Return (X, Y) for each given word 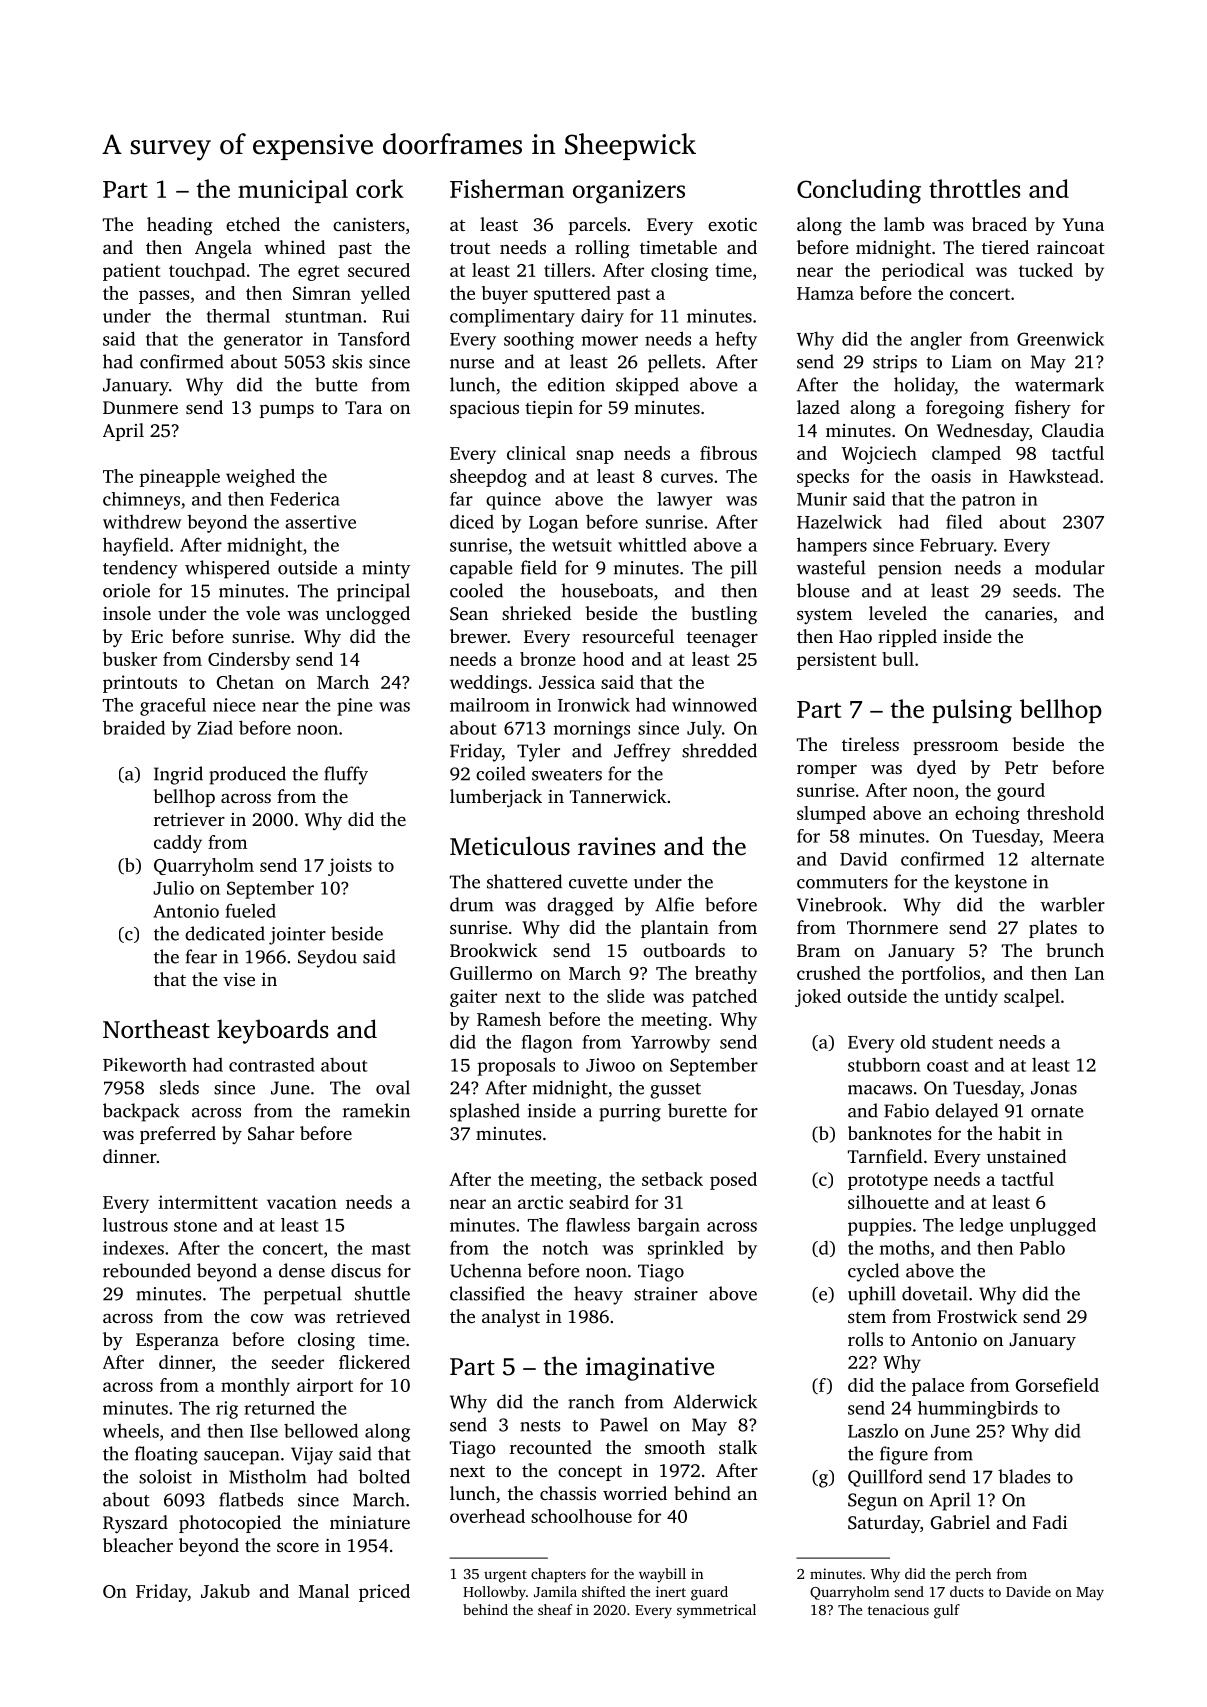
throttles (975, 188)
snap (595, 457)
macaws (880, 1090)
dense (302, 1270)
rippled (907, 638)
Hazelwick (839, 521)
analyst (511, 1318)
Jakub (225, 1591)
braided (134, 727)
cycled (873, 1272)
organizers (629, 192)
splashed (485, 1112)
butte (336, 384)
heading (180, 226)
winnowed (714, 704)
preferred (178, 1135)
